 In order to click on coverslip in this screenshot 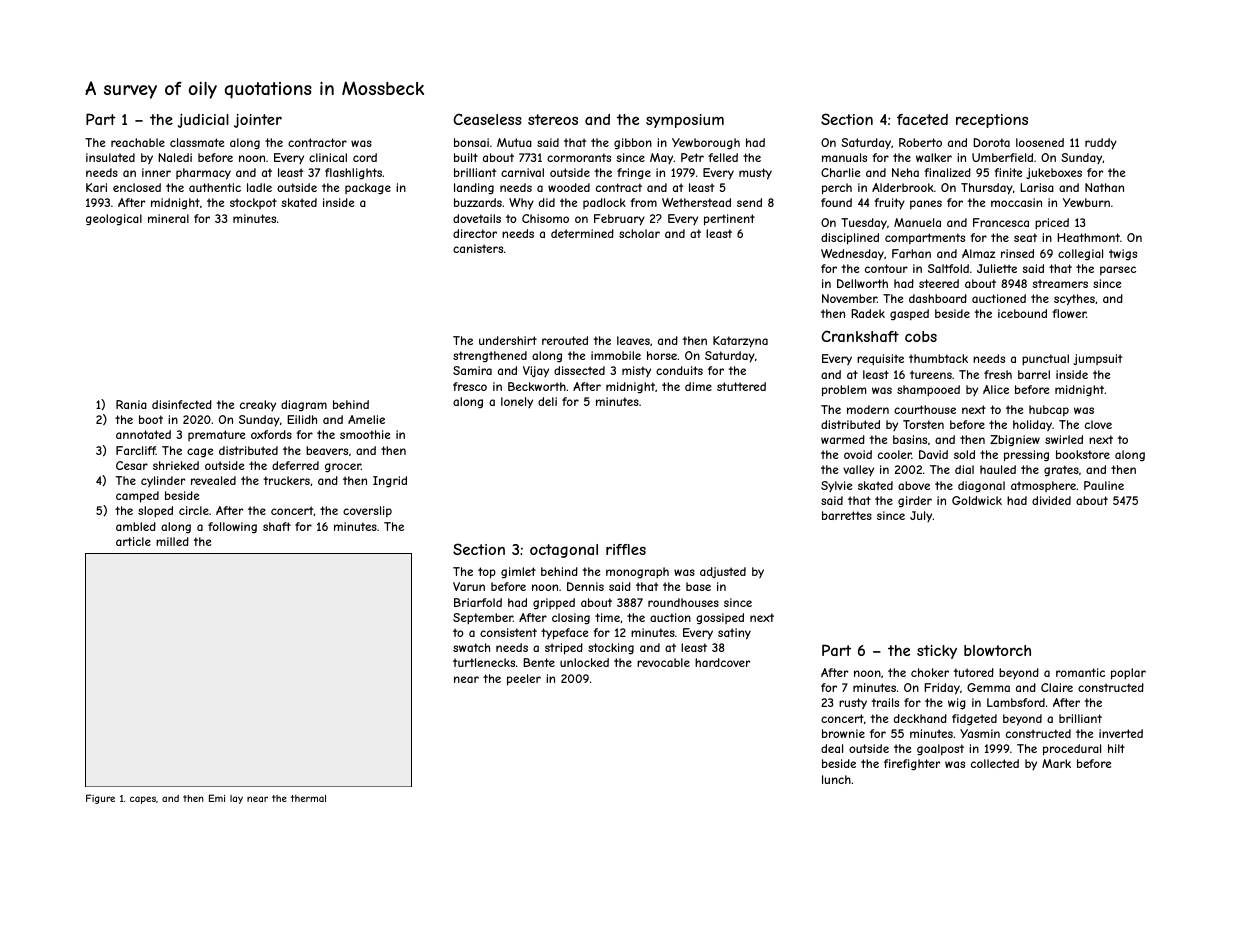, I will do `click(367, 511)`.
